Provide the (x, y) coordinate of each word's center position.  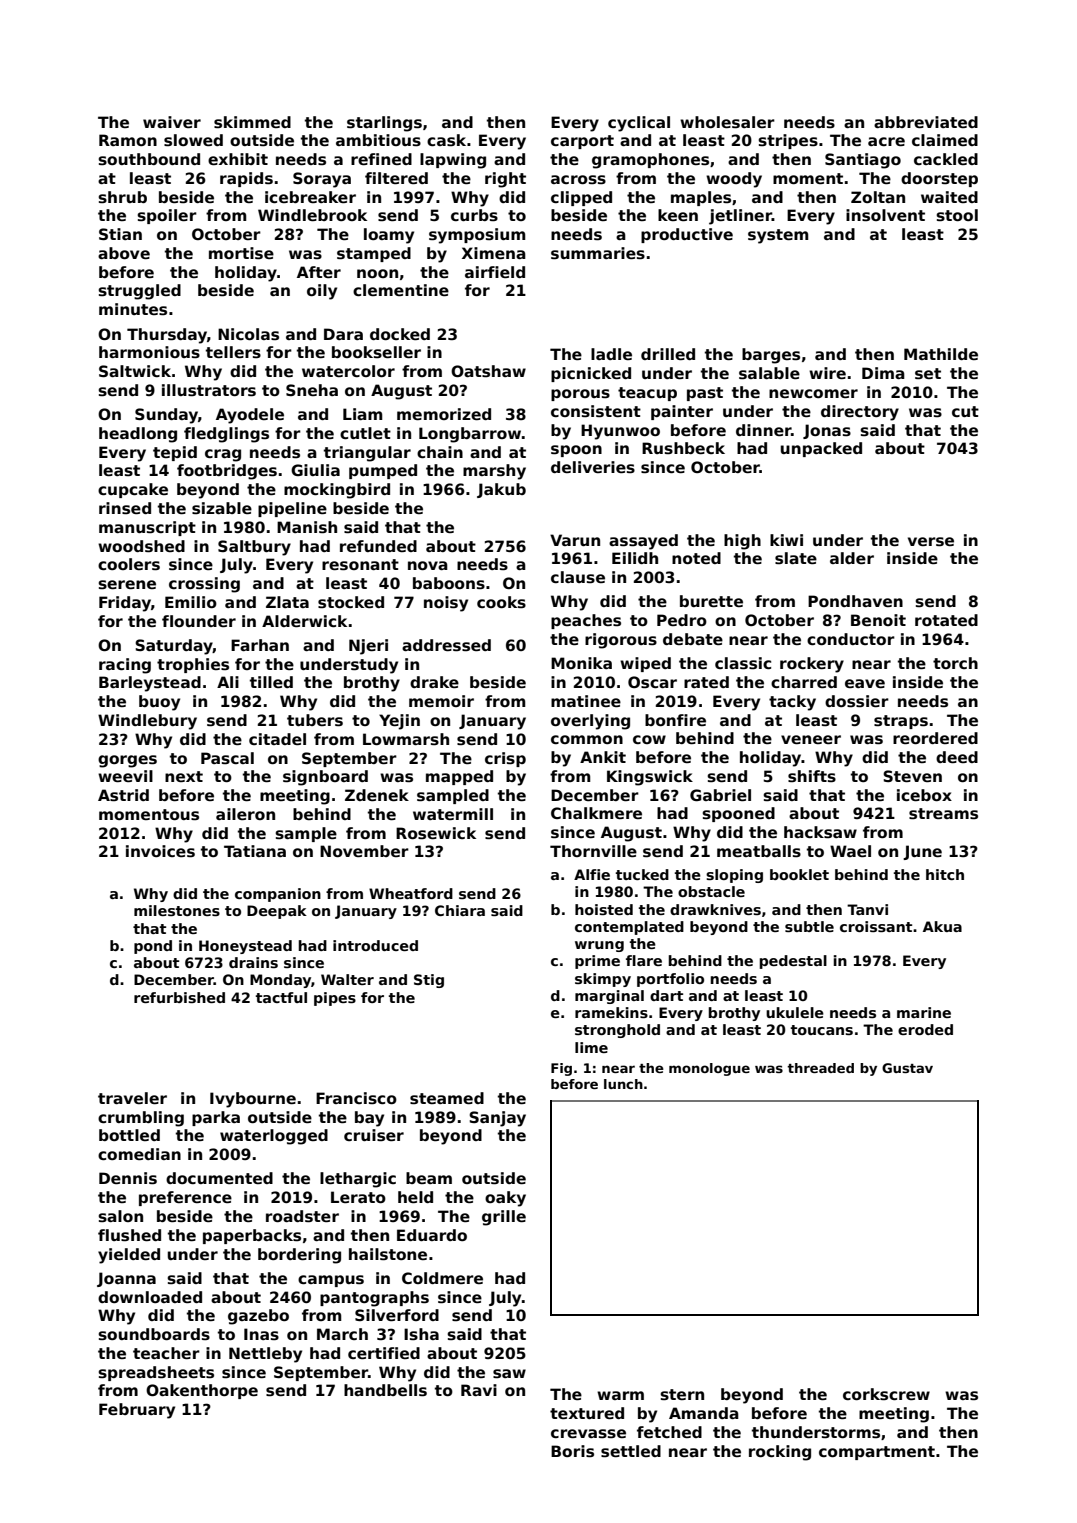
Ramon (128, 140)
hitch (945, 874)
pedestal (793, 962)
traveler (132, 1098)
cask (446, 140)
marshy (494, 472)
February (137, 1411)
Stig (429, 981)
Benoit (878, 620)
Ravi (479, 1390)
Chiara (460, 910)
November (364, 851)
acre (886, 141)
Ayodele (250, 416)
